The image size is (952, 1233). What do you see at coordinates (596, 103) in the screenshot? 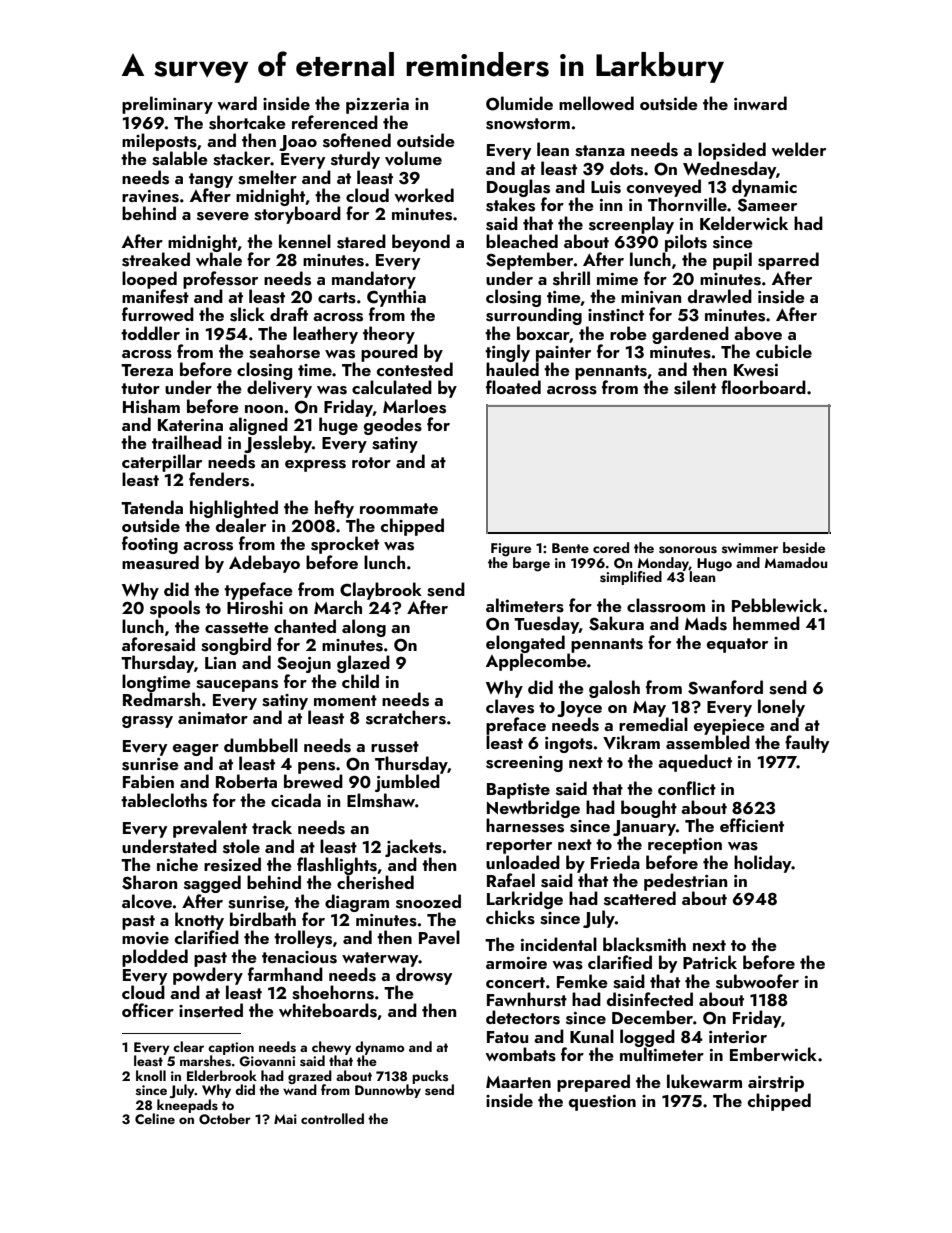
I see `mellowed` at bounding box center [596, 103].
